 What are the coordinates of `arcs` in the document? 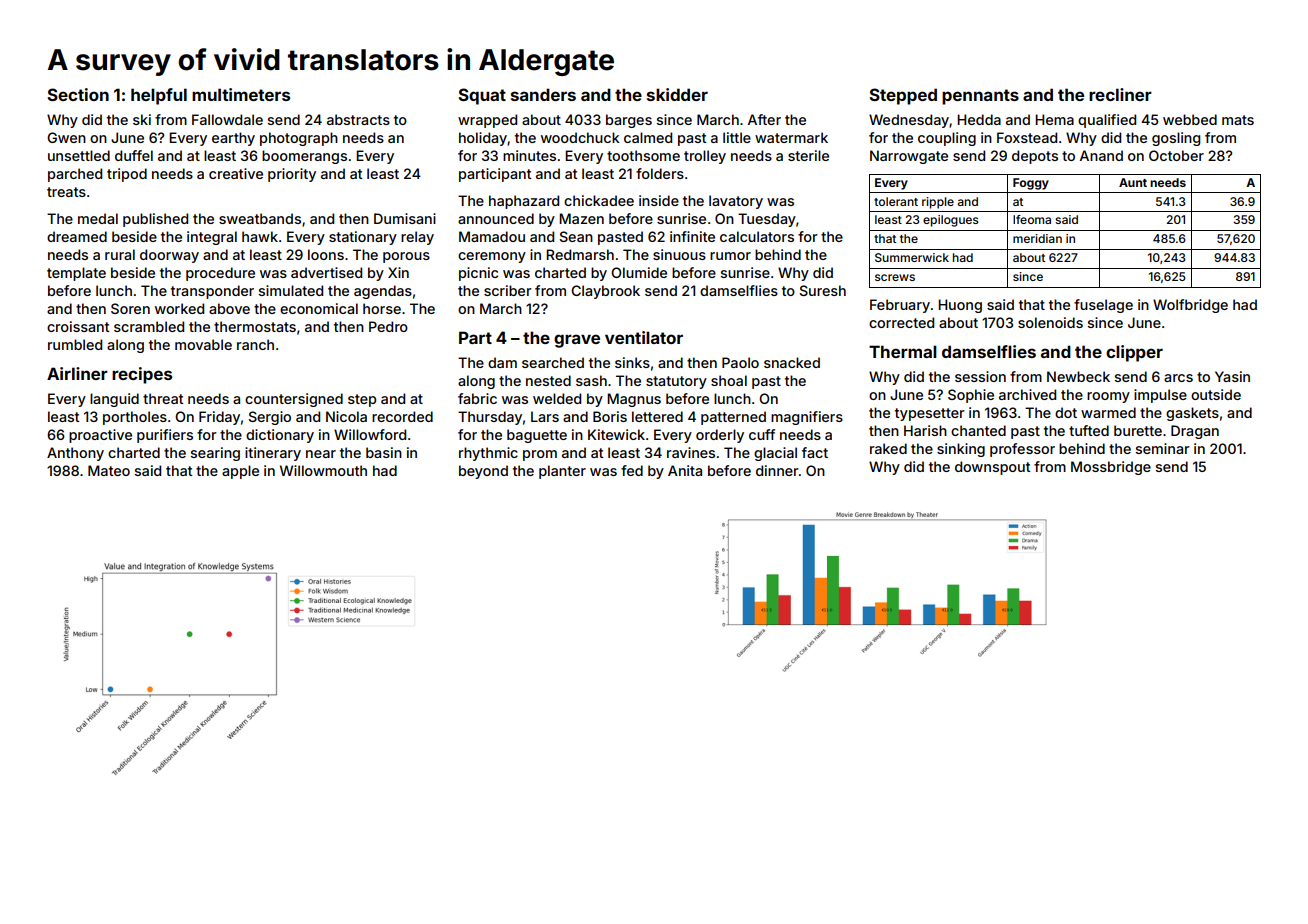 It's located at (1178, 378).
